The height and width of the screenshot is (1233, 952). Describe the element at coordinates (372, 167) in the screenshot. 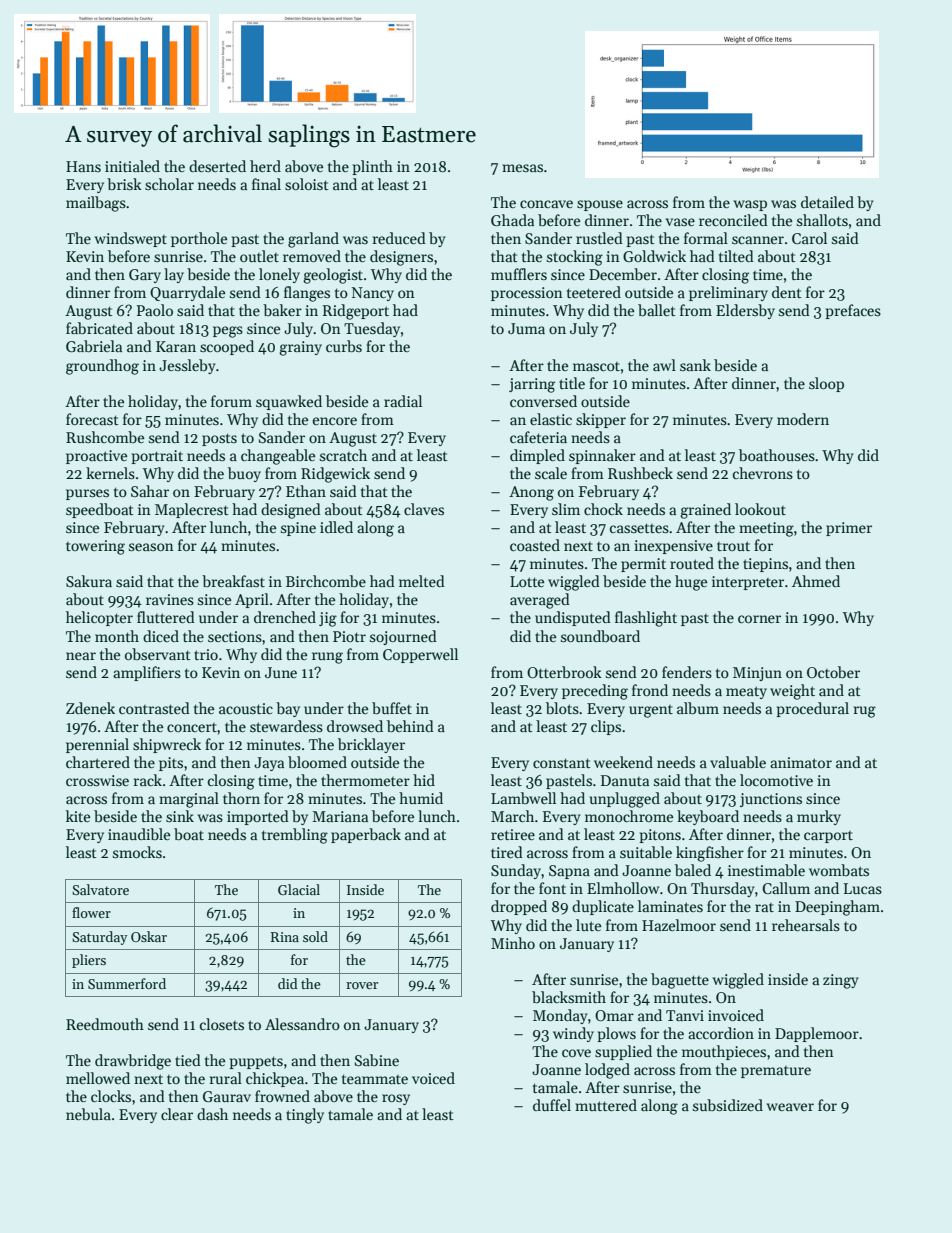

I see `plinth` at that location.
